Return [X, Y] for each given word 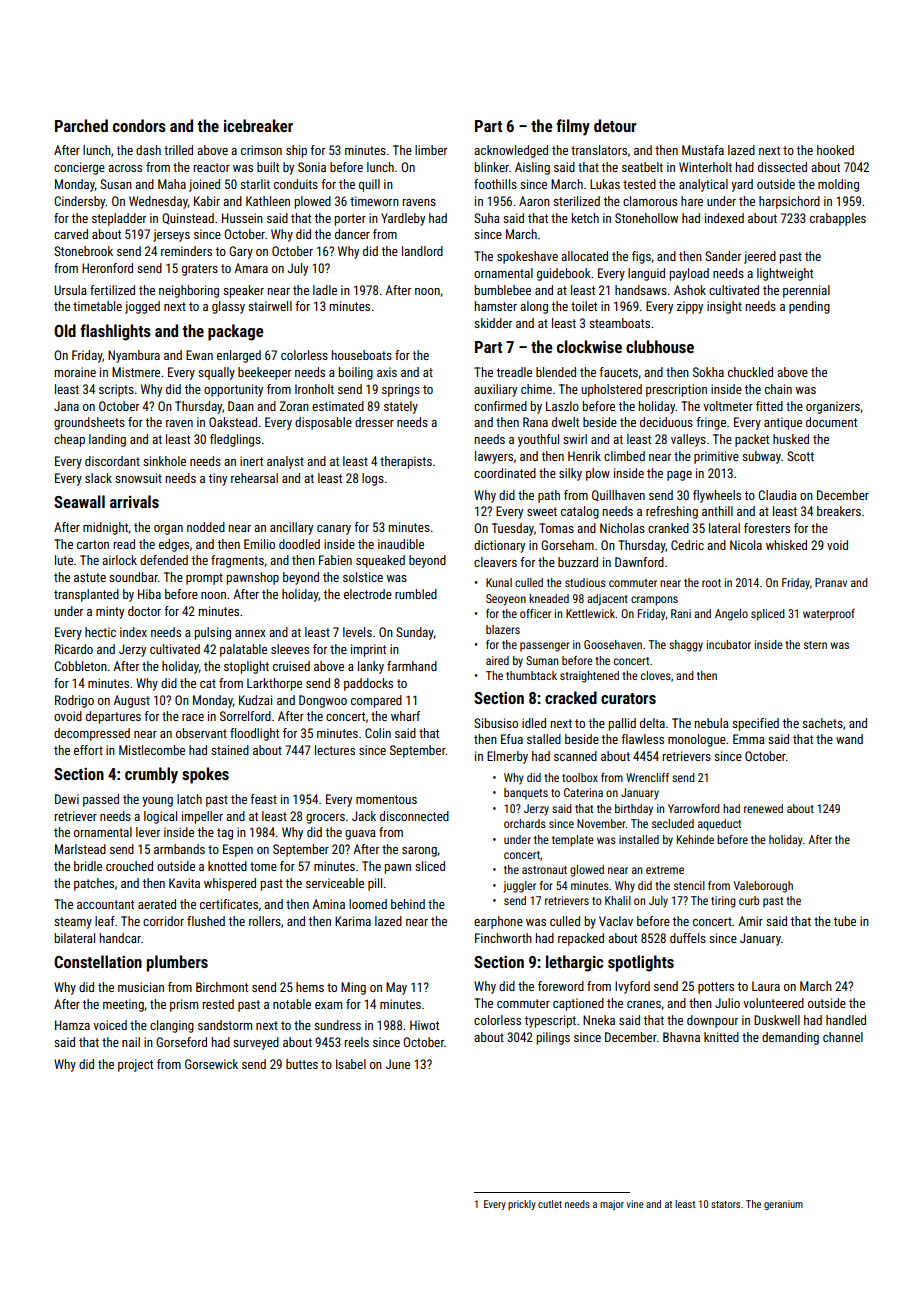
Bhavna [681, 1037]
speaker [243, 291]
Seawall [79, 501]
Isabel [351, 1064]
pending [809, 307]
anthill [717, 511]
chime [536, 389]
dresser [374, 422]
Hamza [72, 1025]
